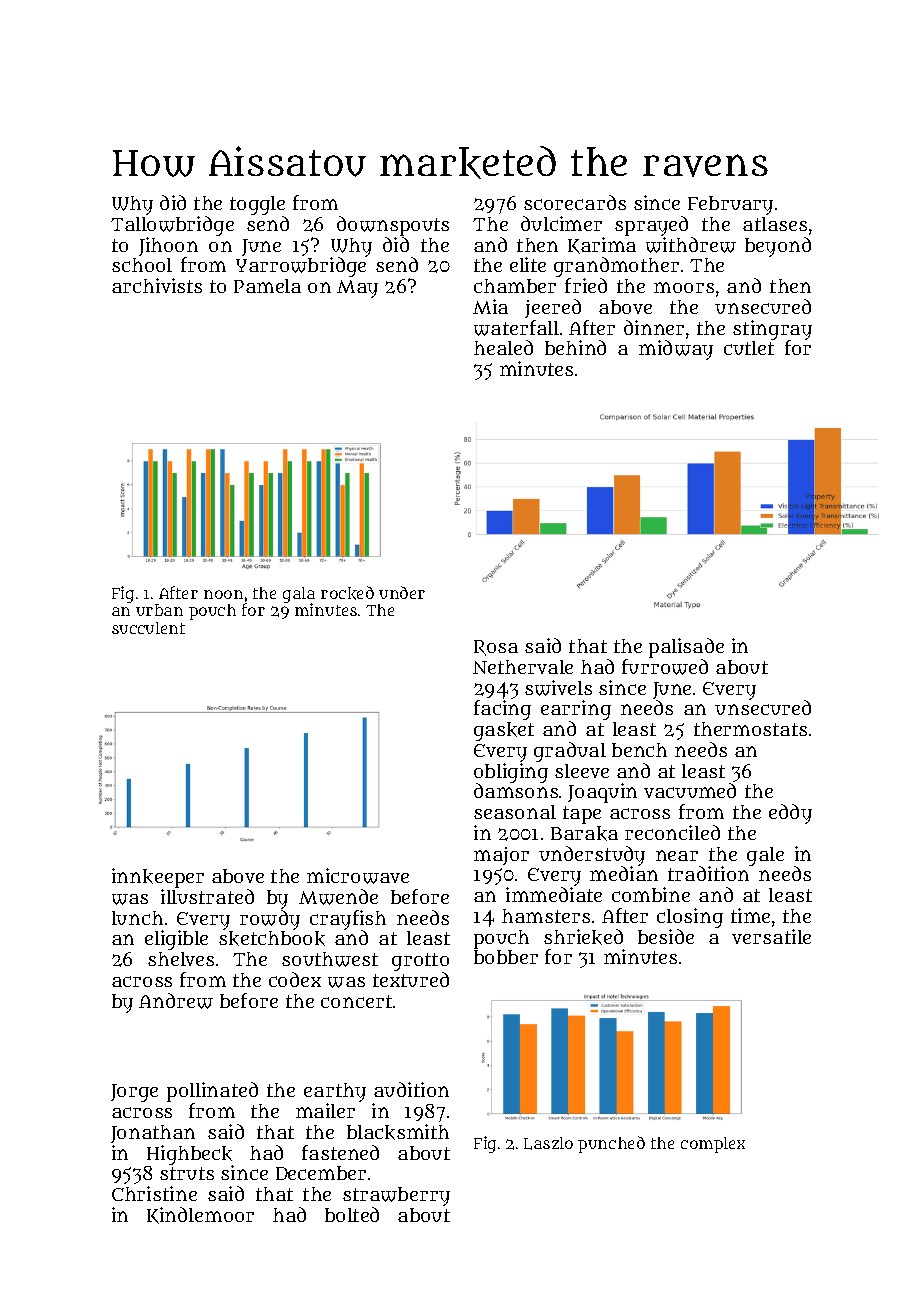 The image size is (924, 1314). I want to click on Tallowbridge, so click(172, 226).
